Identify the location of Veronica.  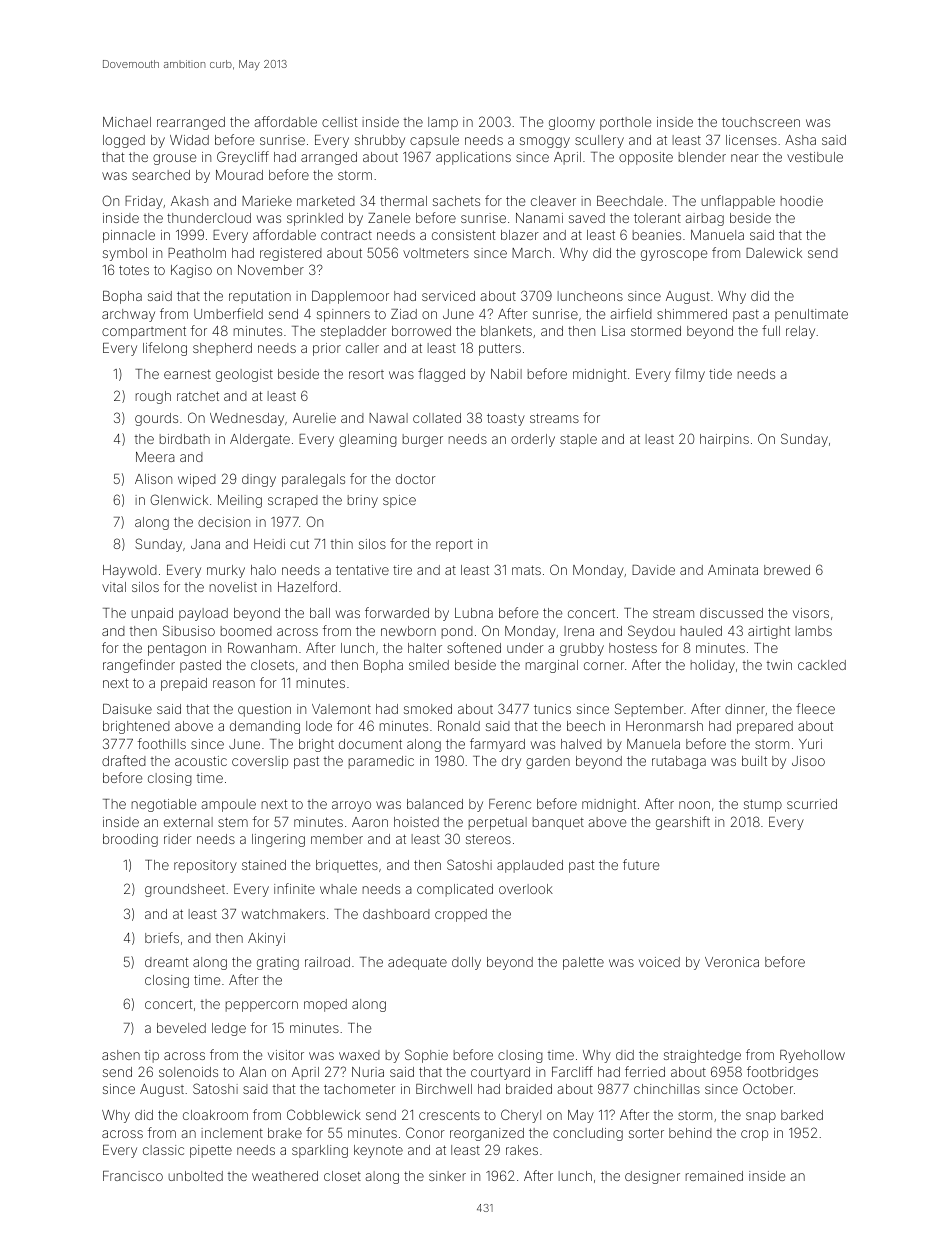
(732, 962).
